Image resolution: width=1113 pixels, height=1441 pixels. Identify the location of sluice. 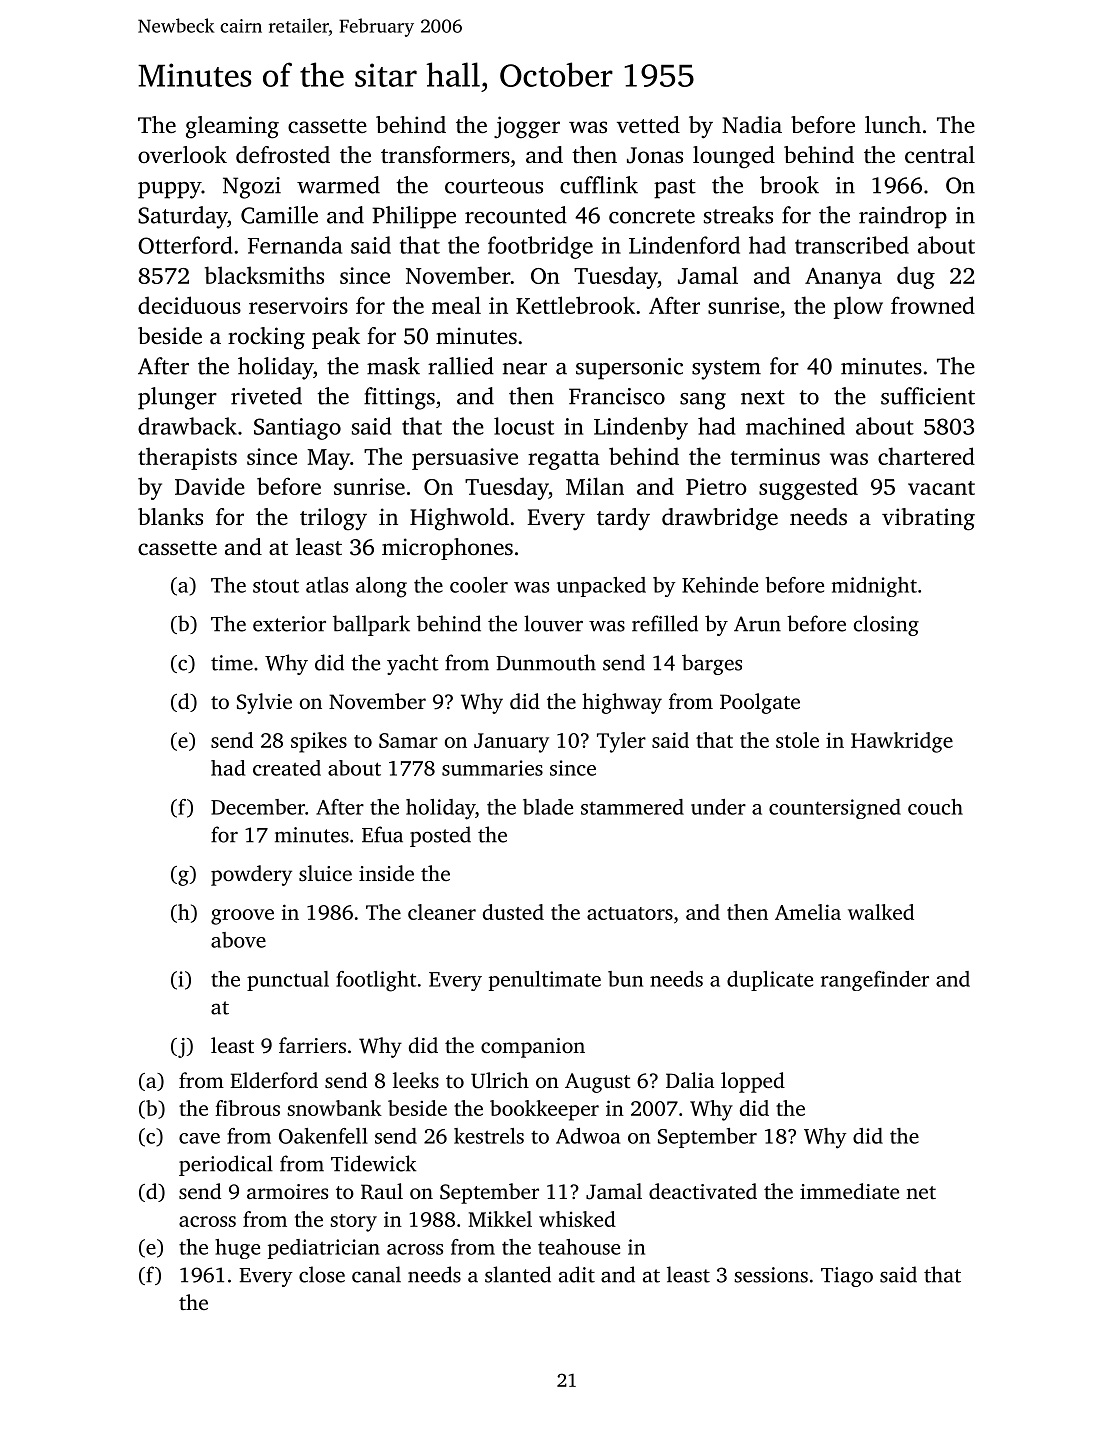
(325, 873).
